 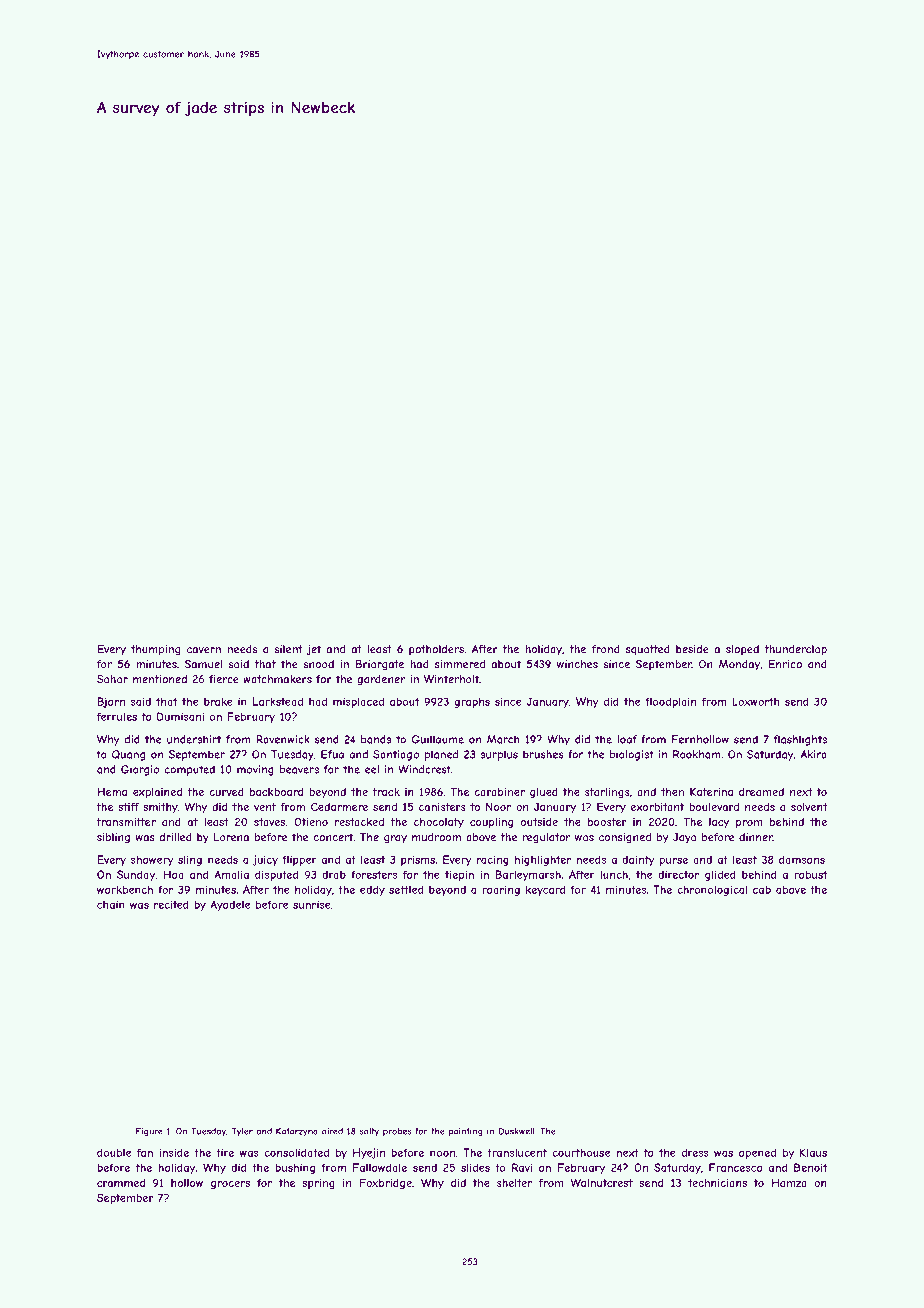 I want to click on recited, so click(x=171, y=904).
